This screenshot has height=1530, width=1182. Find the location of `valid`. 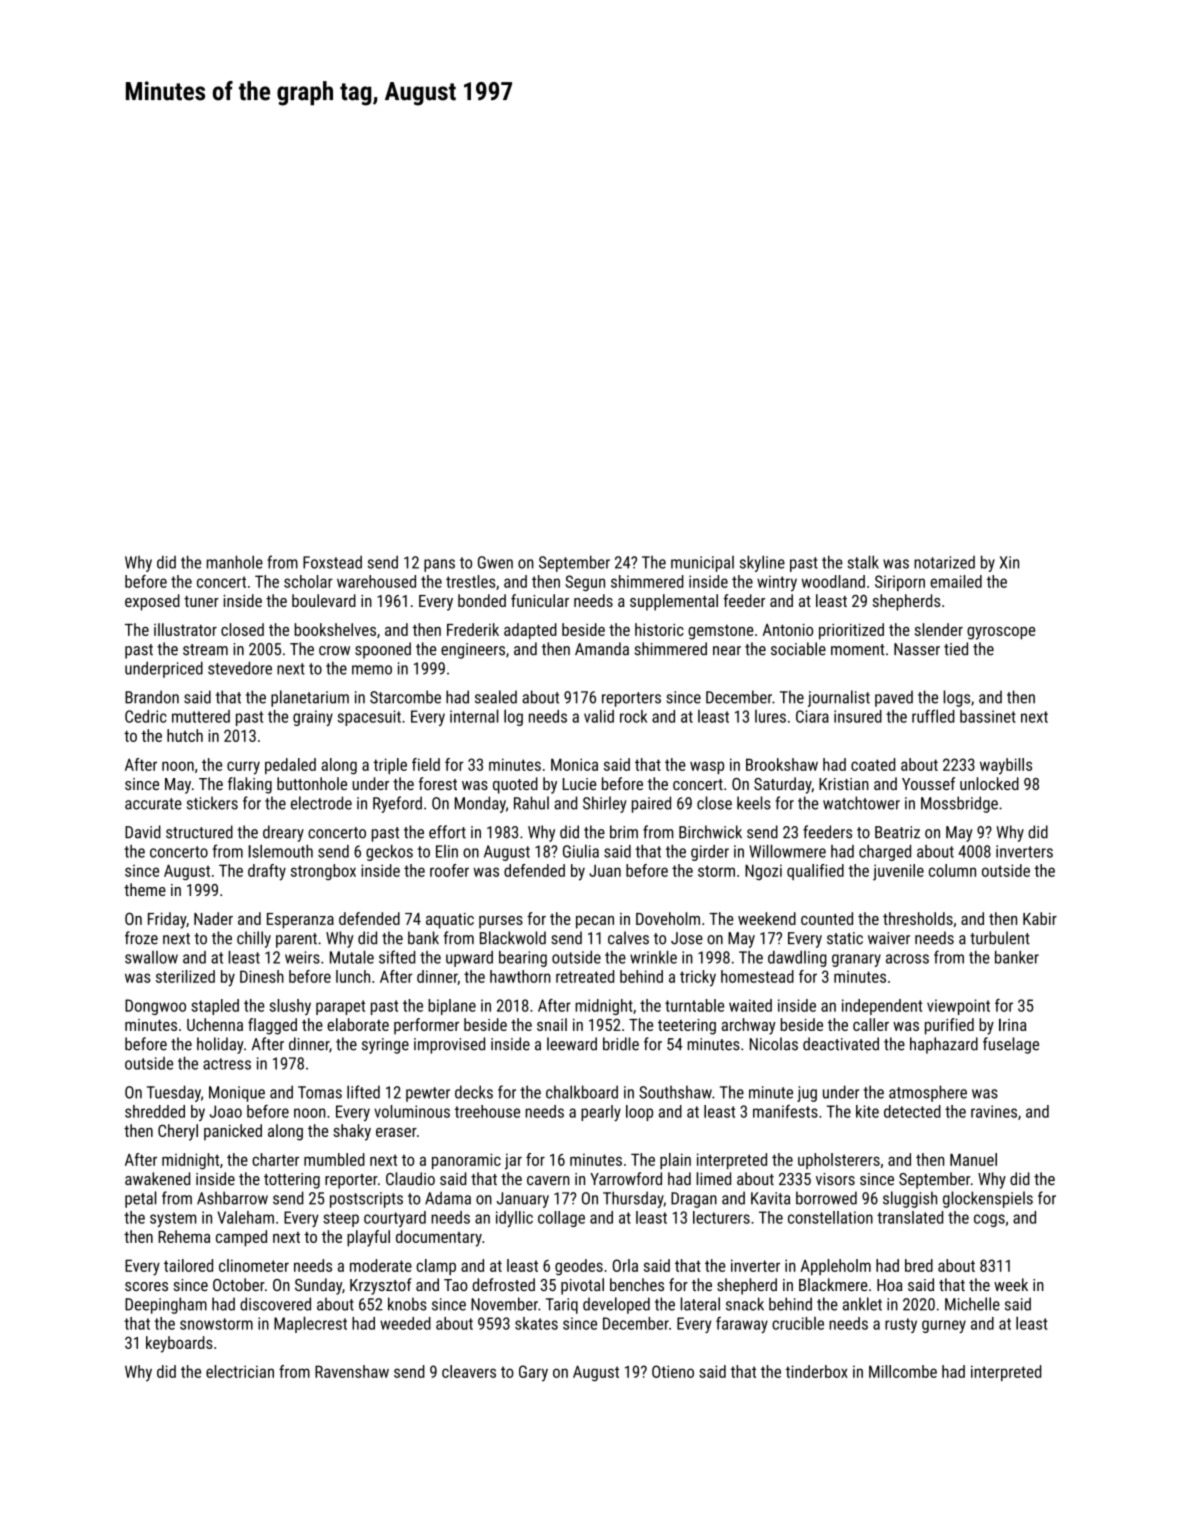

valid is located at coordinates (599, 716).
